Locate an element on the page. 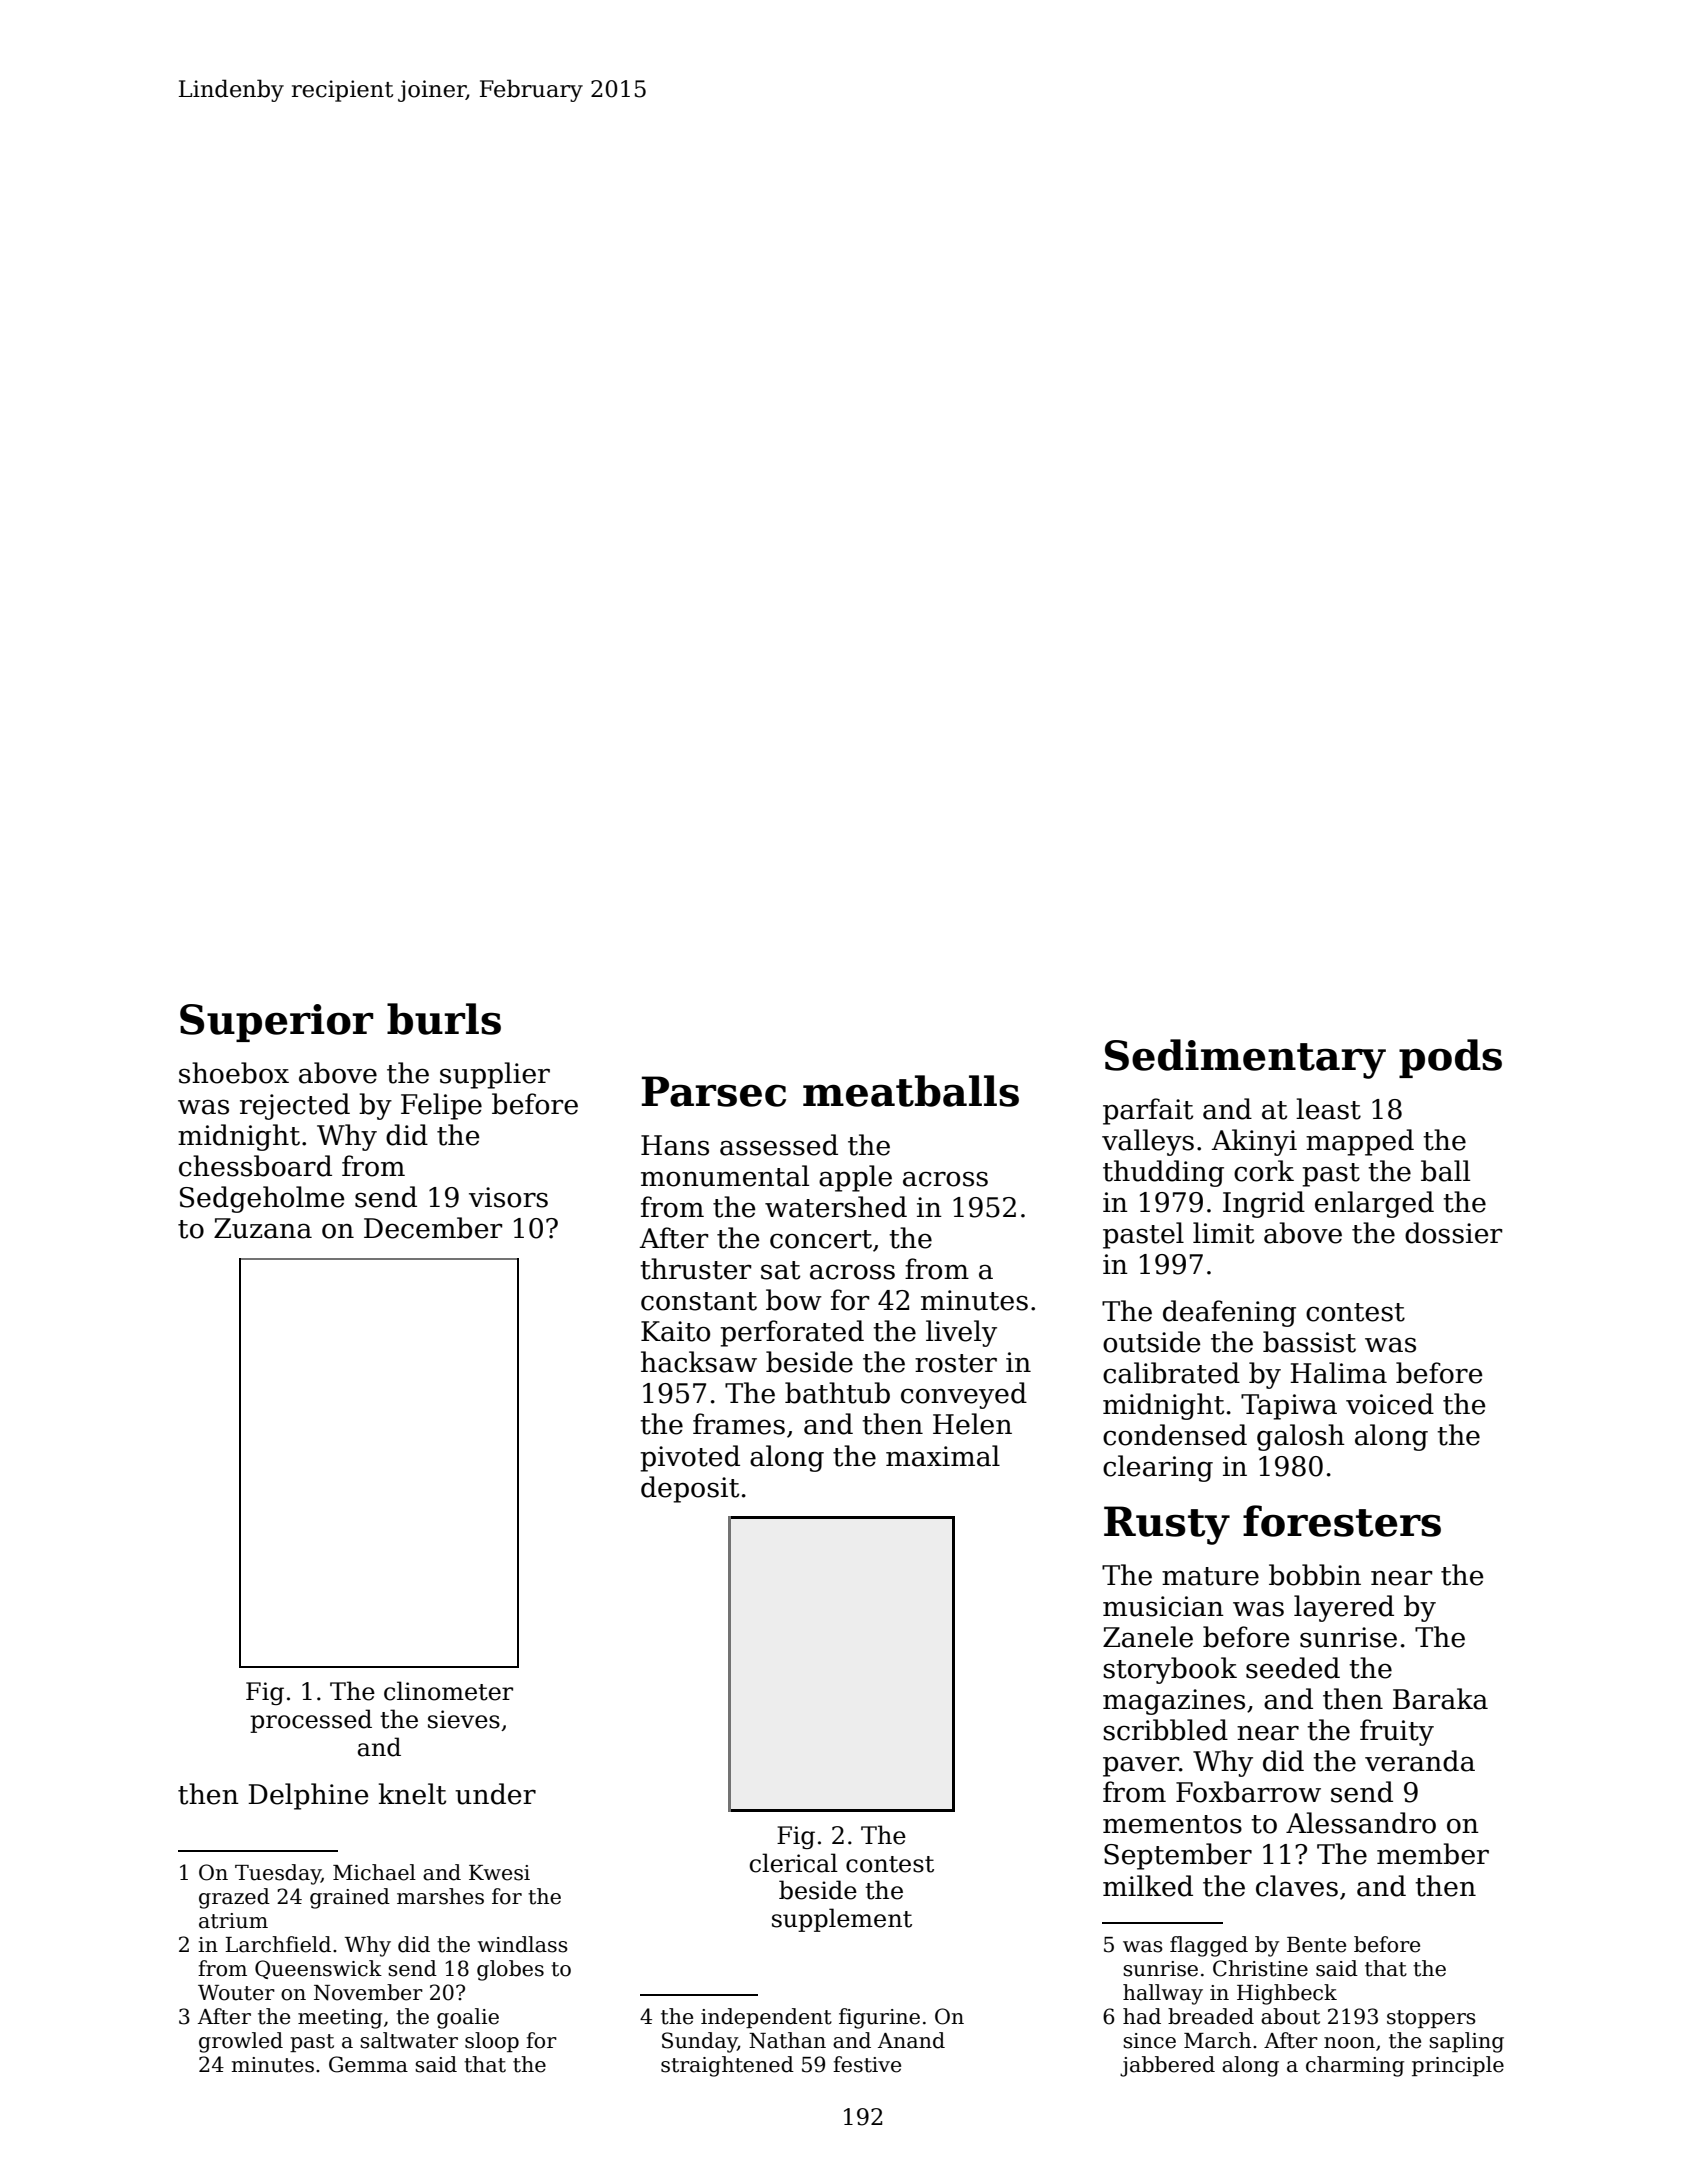  clerical is located at coordinates (794, 1863).
